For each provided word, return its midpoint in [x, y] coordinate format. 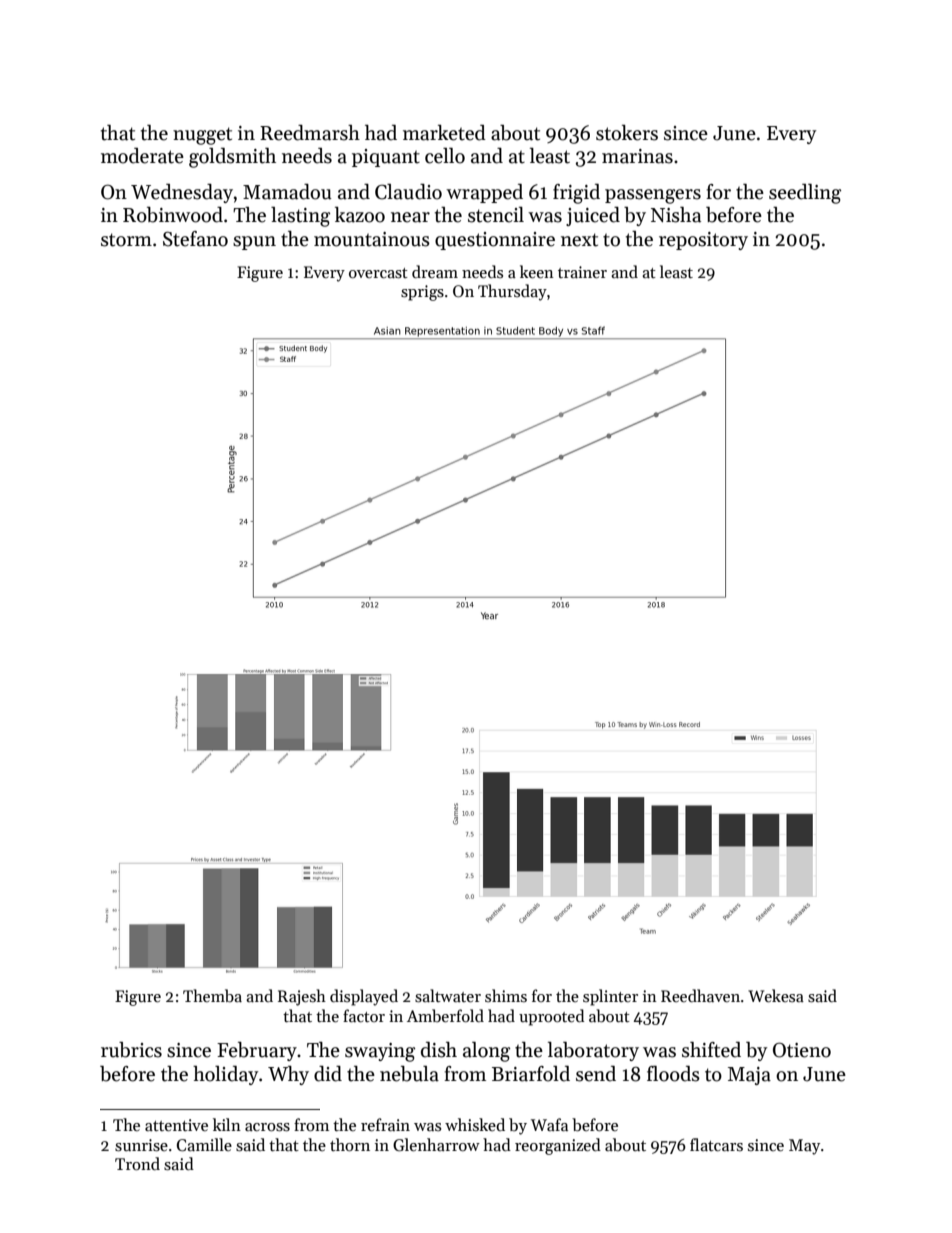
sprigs [422, 293]
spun [254, 243]
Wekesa [776, 996]
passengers [653, 196]
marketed [444, 133]
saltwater [448, 996]
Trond [137, 1163]
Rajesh [302, 997]
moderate [142, 156]
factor [364, 1015]
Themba [212, 995]
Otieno [802, 1050]
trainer [582, 272]
